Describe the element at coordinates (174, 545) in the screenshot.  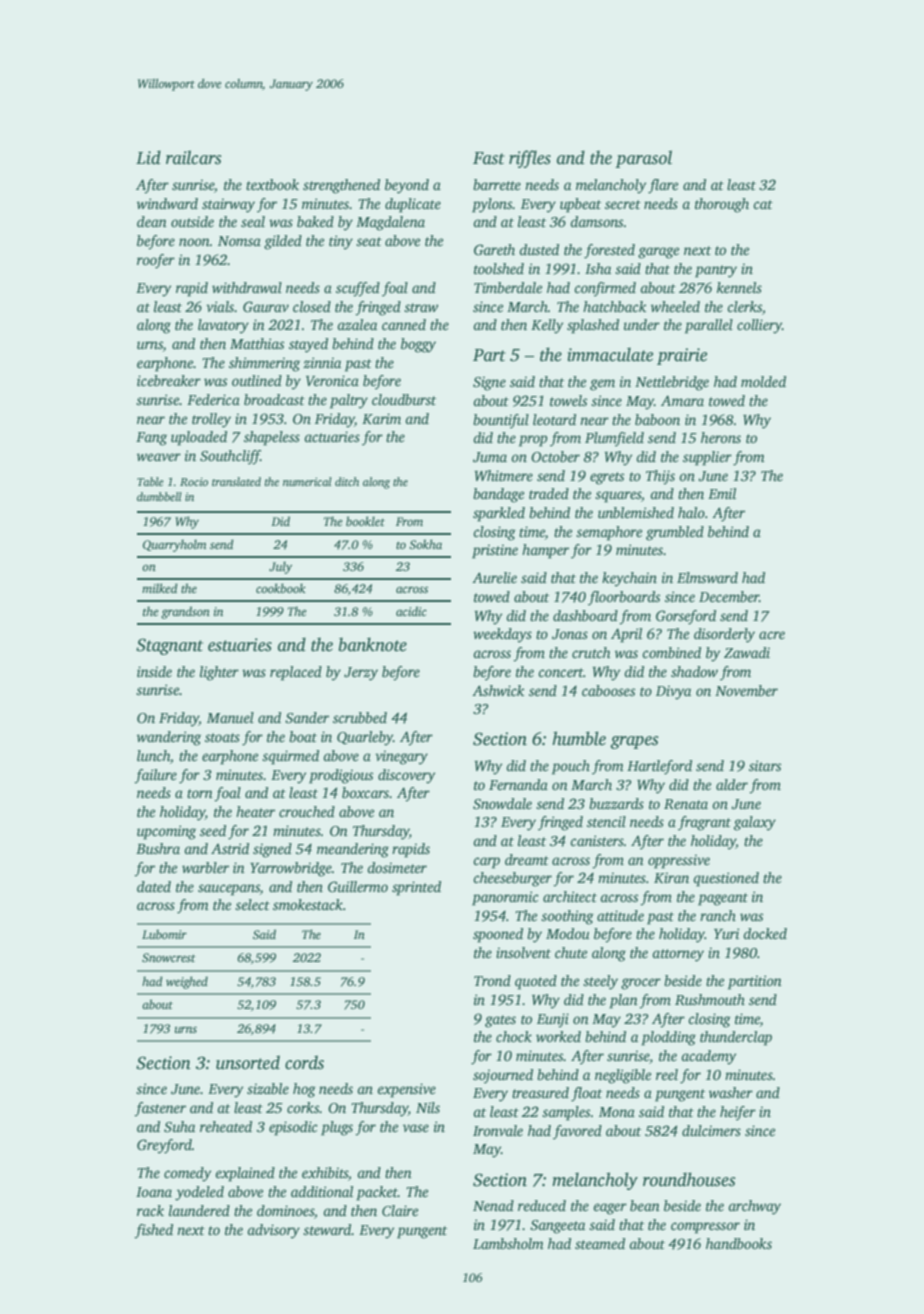
I see `Quarryholm` at that location.
